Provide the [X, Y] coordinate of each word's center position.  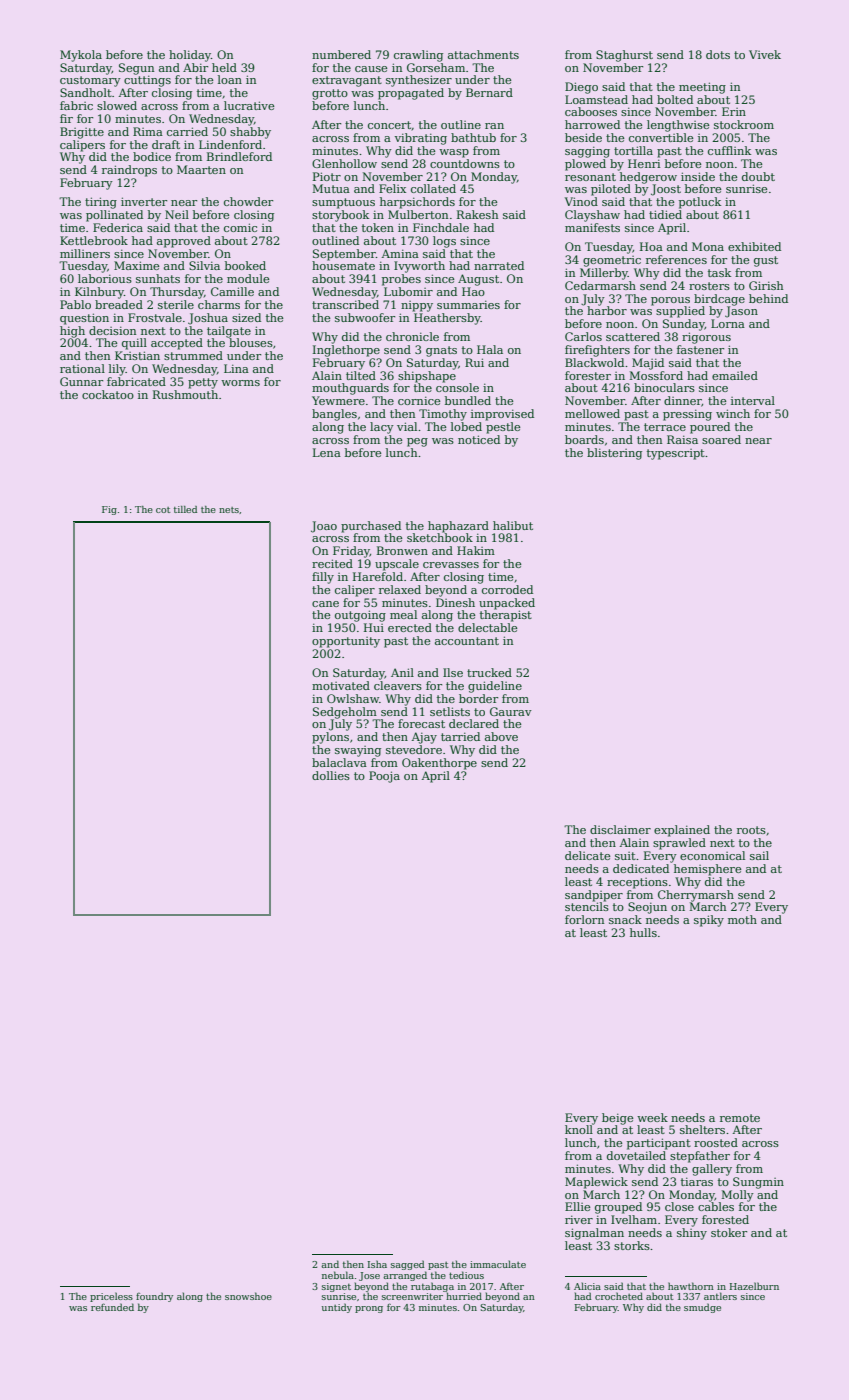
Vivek [765, 54]
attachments [483, 54]
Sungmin [758, 1183]
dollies [331, 775]
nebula [338, 1275]
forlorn [584, 919]
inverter [144, 201]
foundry [154, 1297]
